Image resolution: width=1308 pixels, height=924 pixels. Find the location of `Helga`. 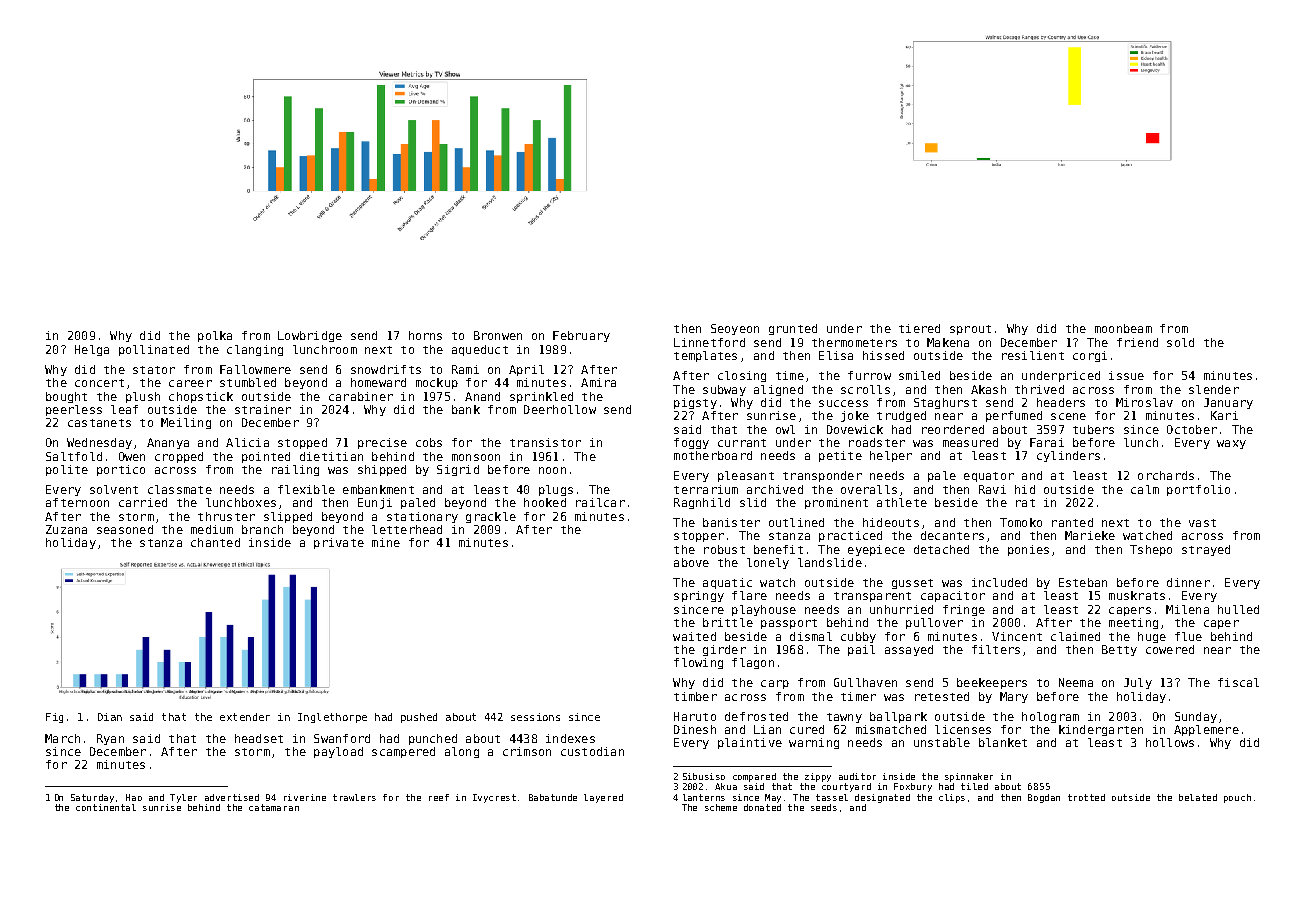

Helga is located at coordinates (92, 350).
